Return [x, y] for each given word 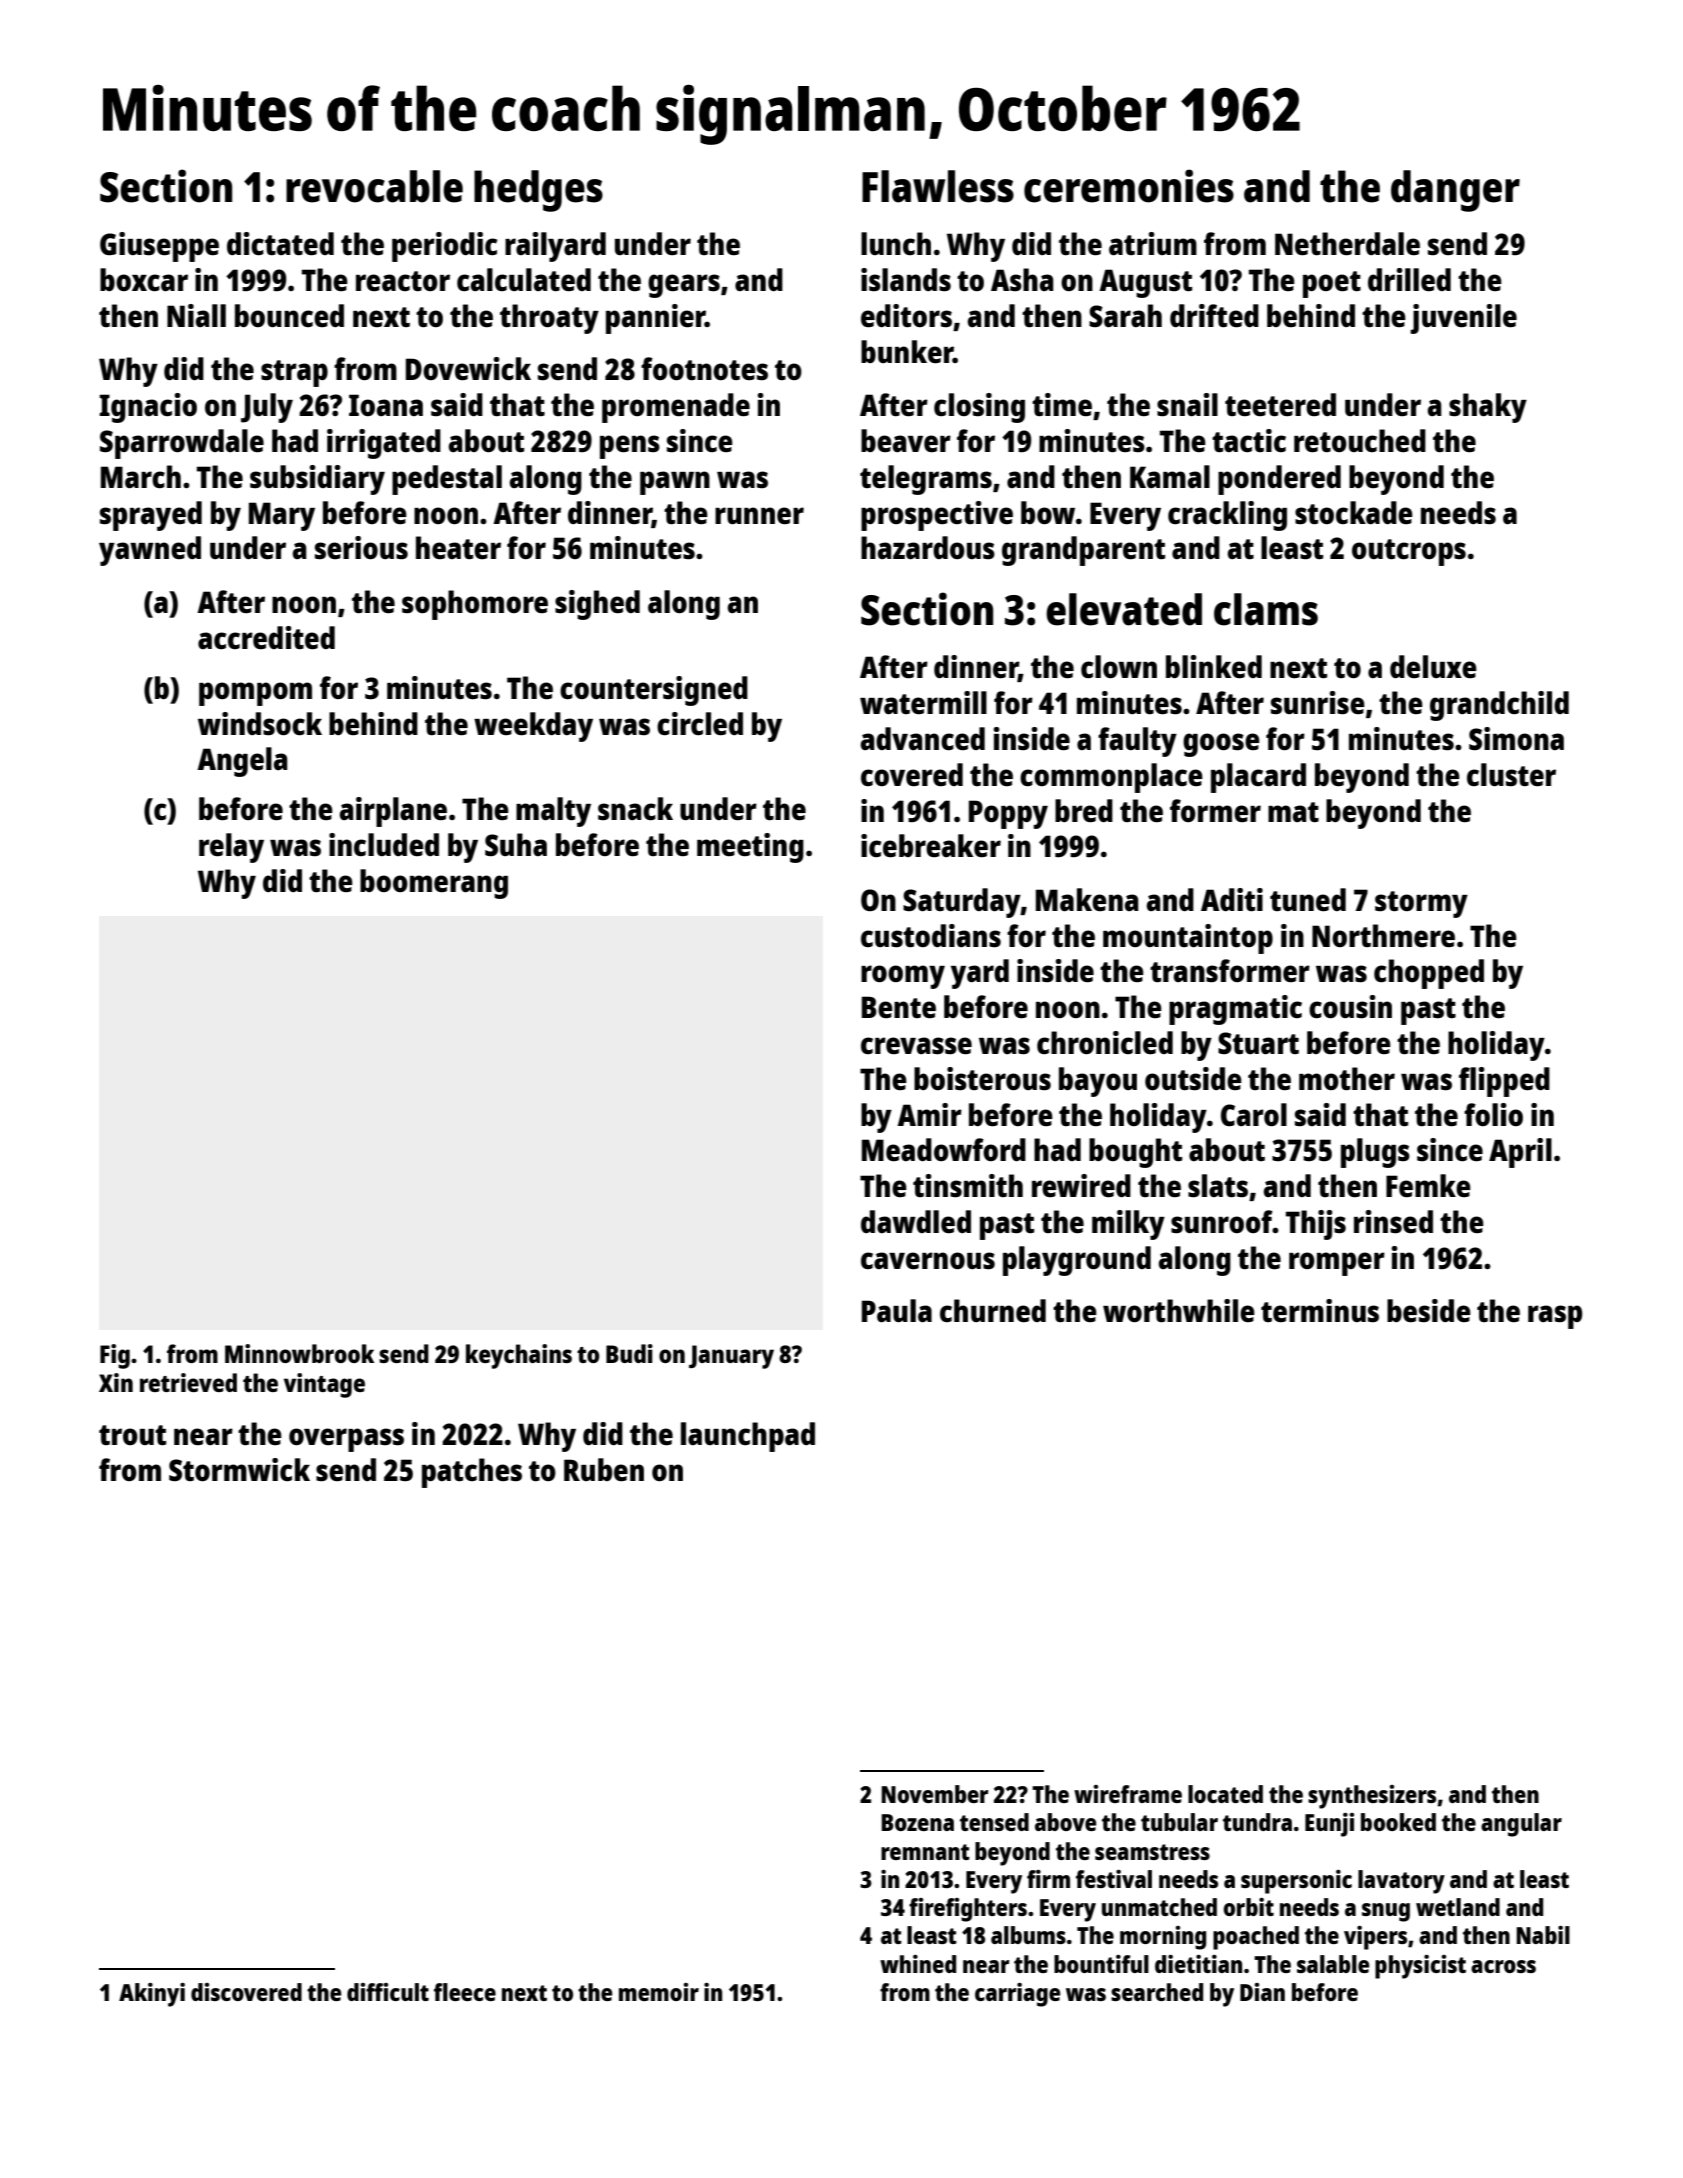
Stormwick [239, 1469]
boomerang [434, 884]
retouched [1360, 440]
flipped [1504, 1082]
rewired [1081, 1185]
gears [684, 286]
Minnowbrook [299, 1353]
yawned [150, 551]
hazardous [928, 548]
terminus [1320, 1310]
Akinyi [152, 1995]
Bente [899, 1007]
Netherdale [1347, 243]
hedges [538, 191]
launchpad [748, 1437]
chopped [1429, 974]
